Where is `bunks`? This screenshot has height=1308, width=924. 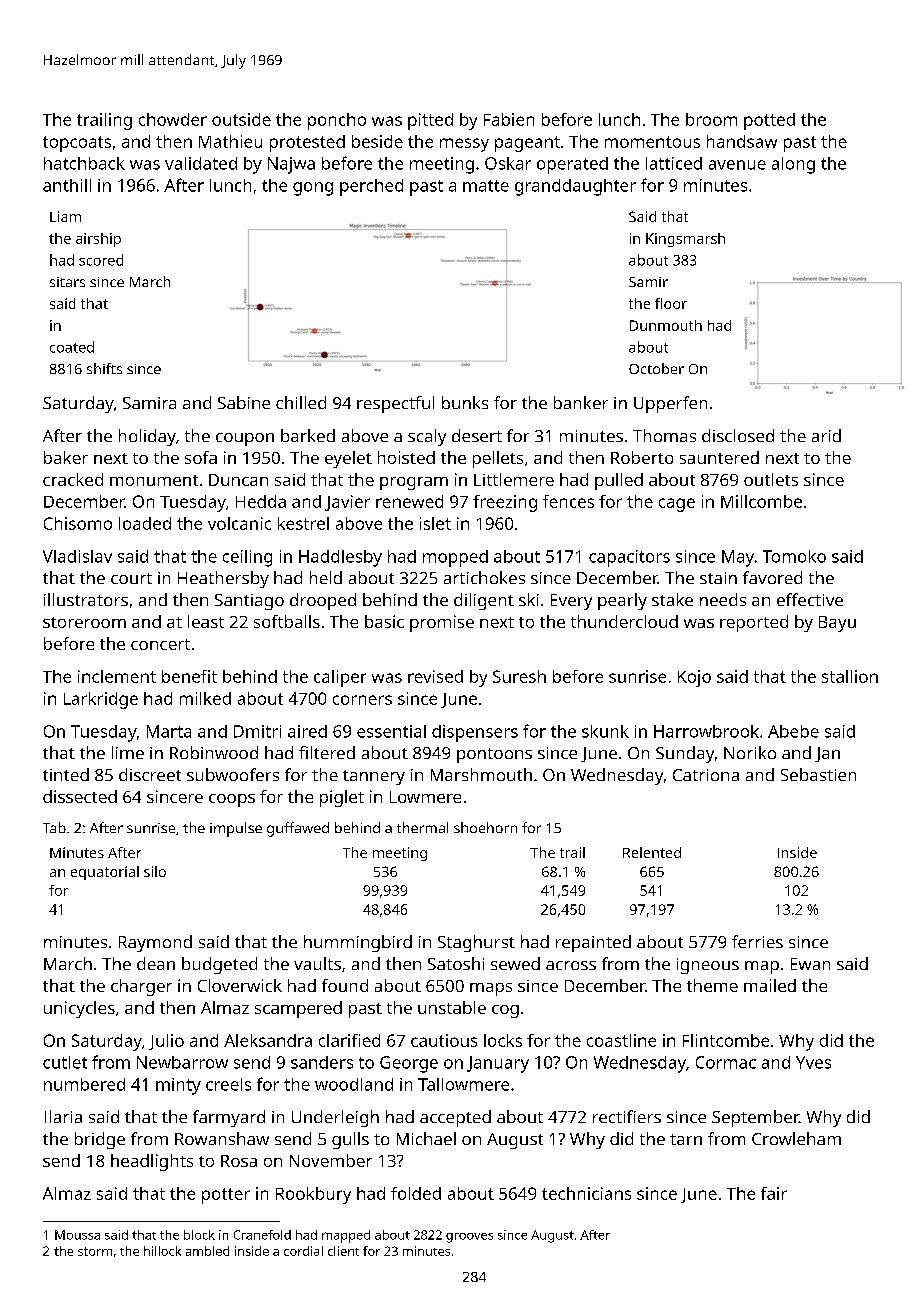 bunks is located at coordinates (465, 402).
